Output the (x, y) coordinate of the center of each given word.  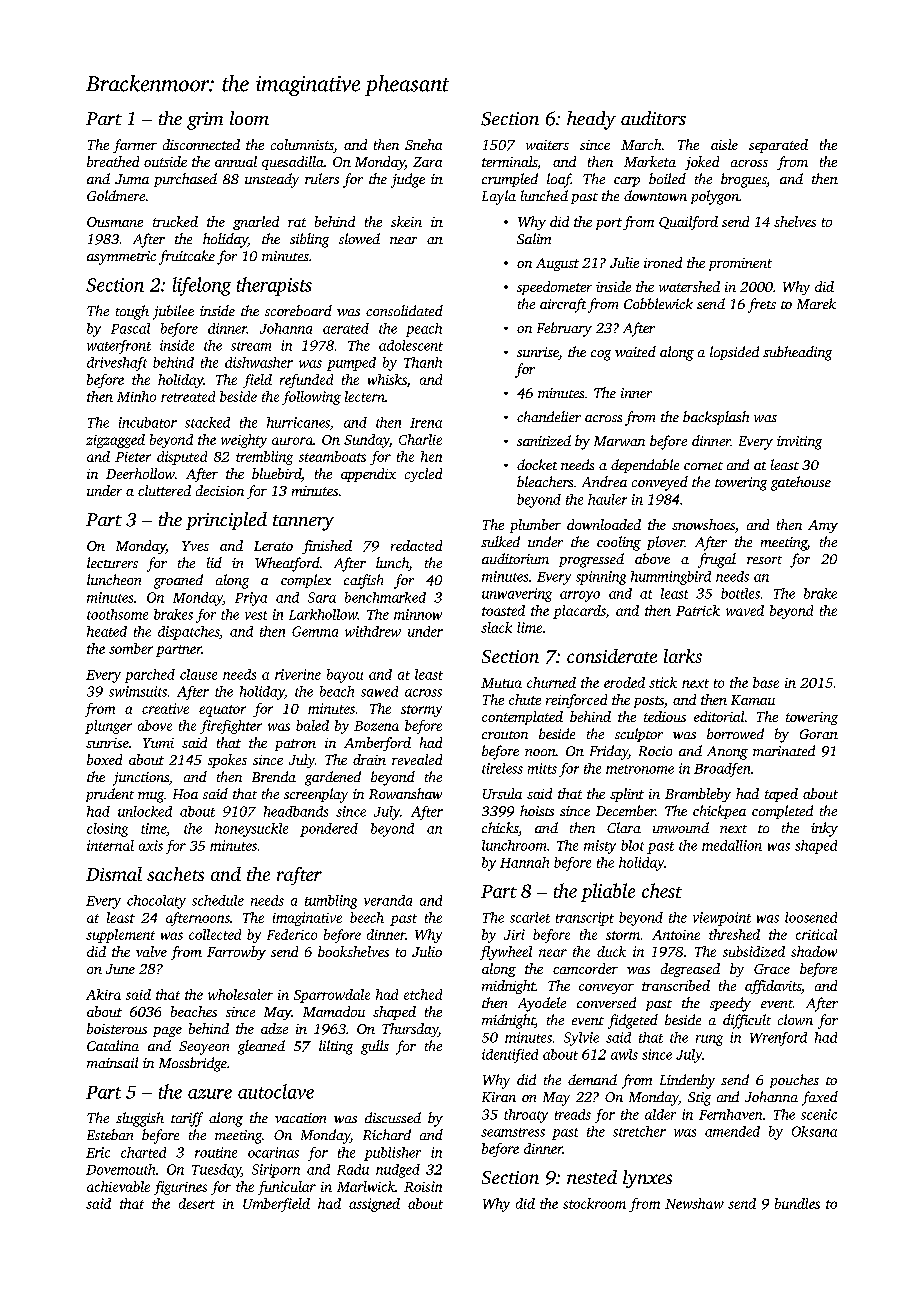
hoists (537, 810)
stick (663, 682)
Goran (819, 734)
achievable (118, 1186)
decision (220, 490)
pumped (351, 364)
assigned (374, 1205)
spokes (227, 761)
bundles (797, 1203)
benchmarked (385, 597)
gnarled (256, 223)
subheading (797, 353)
